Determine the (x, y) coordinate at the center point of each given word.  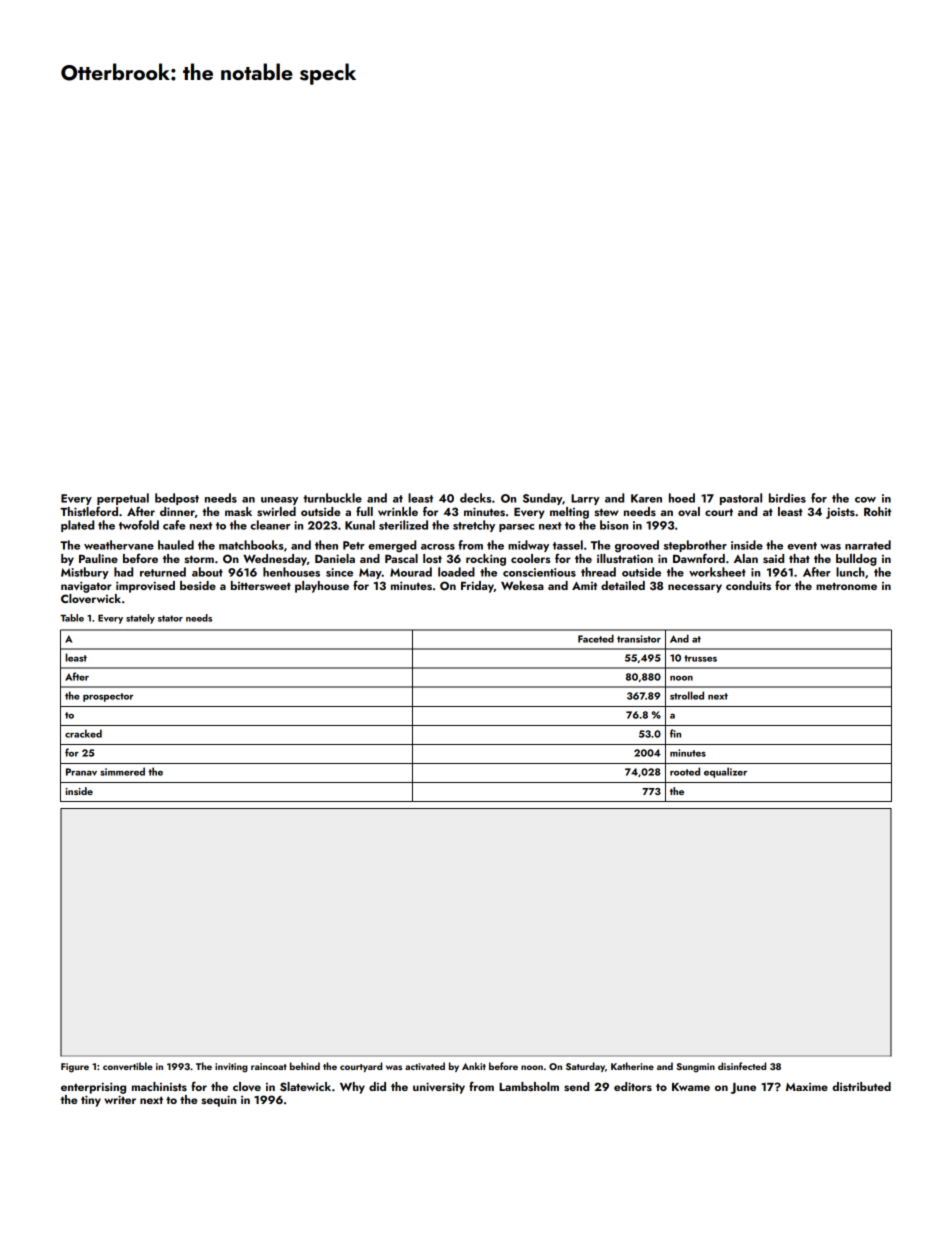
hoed (682, 498)
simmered (122, 771)
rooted (685, 771)
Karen (646, 498)
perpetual (123, 499)
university (439, 1088)
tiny (91, 1101)
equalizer (725, 772)
